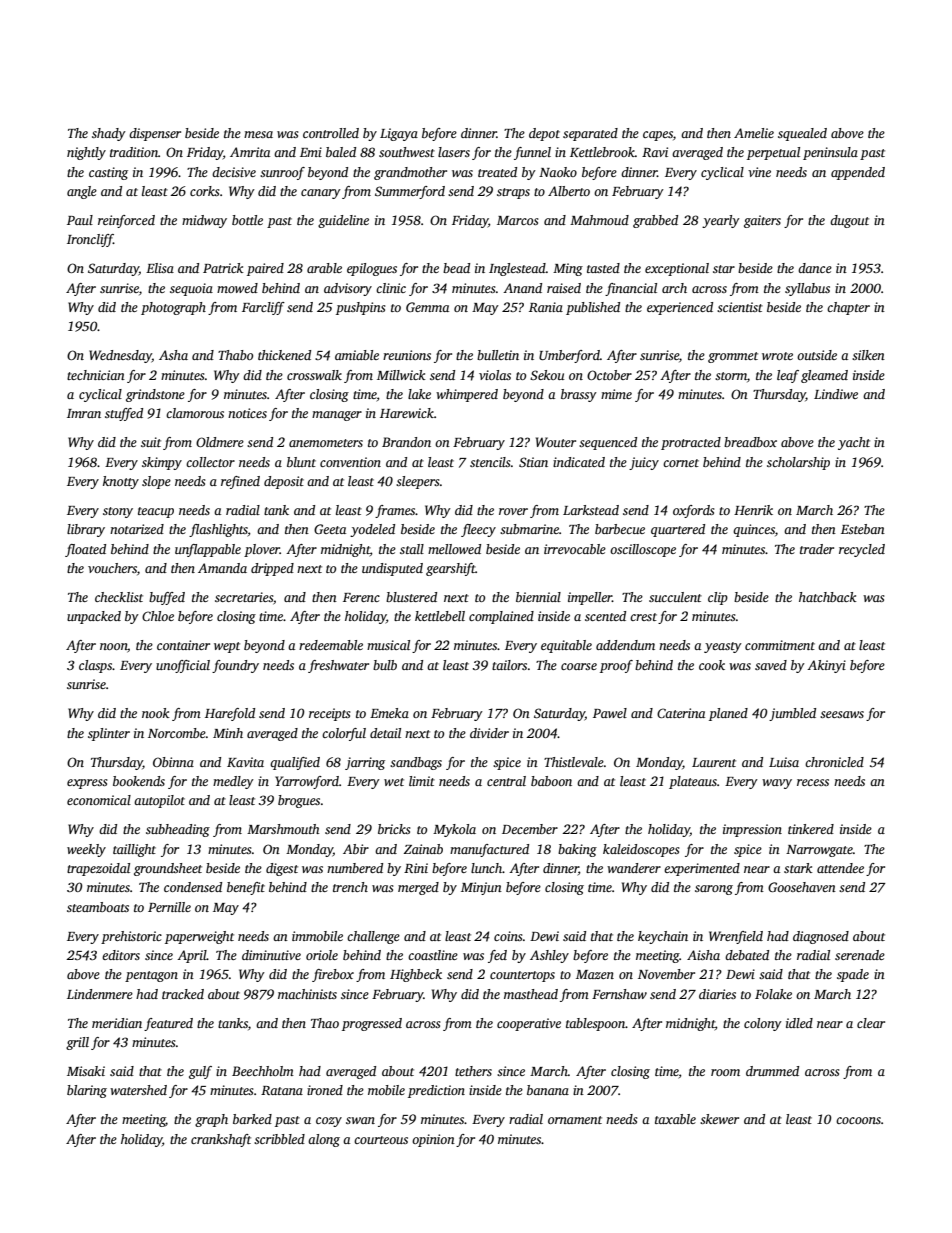 The width and height of the document is (952, 1233). I want to click on Goosehaven, so click(802, 887).
